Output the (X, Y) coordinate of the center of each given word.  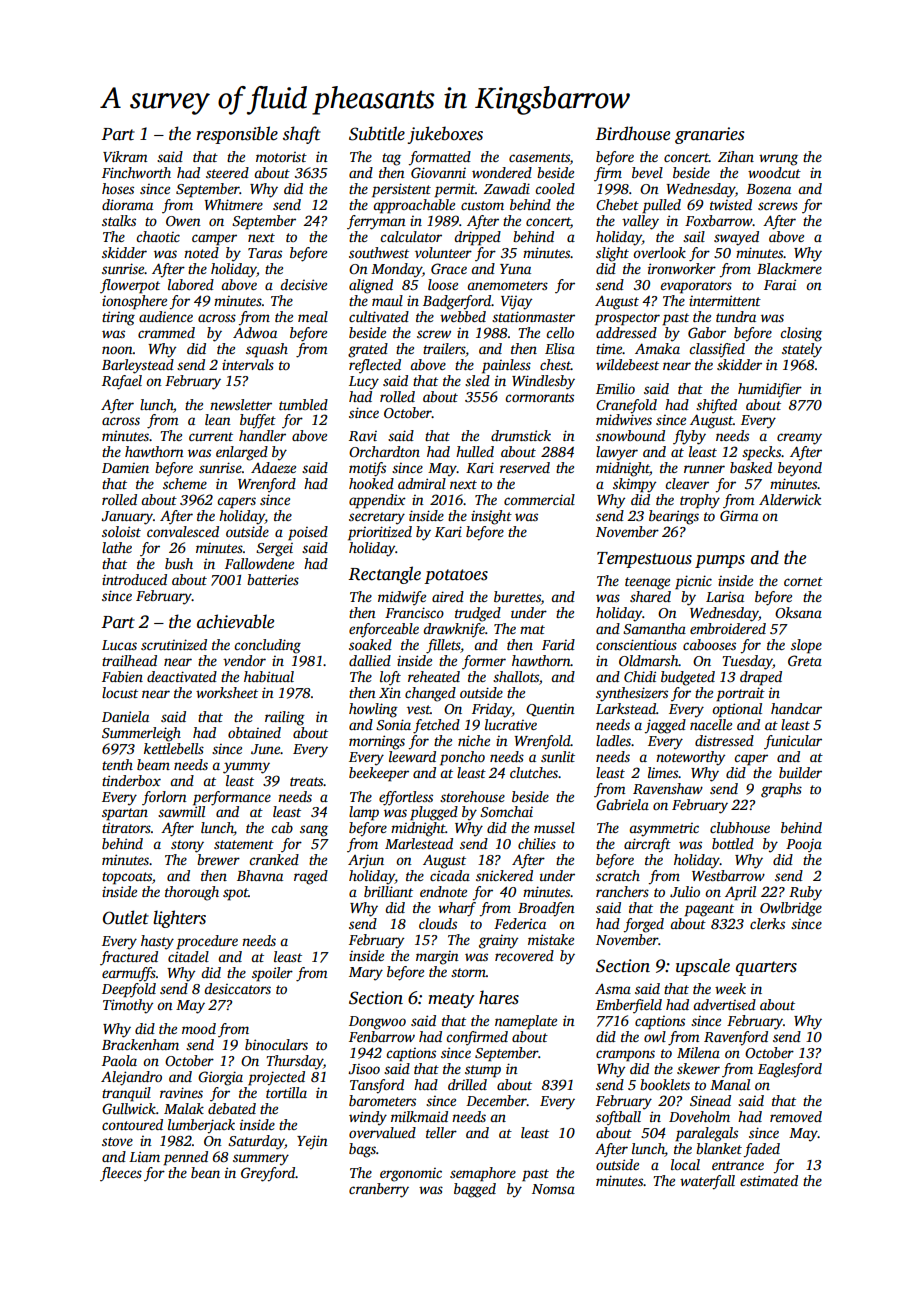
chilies (537, 843)
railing (285, 718)
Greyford (268, 1174)
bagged (475, 1190)
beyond (800, 469)
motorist (281, 157)
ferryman (376, 222)
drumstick (521, 435)
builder (800, 772)
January (127, 518)
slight (612, 254)
